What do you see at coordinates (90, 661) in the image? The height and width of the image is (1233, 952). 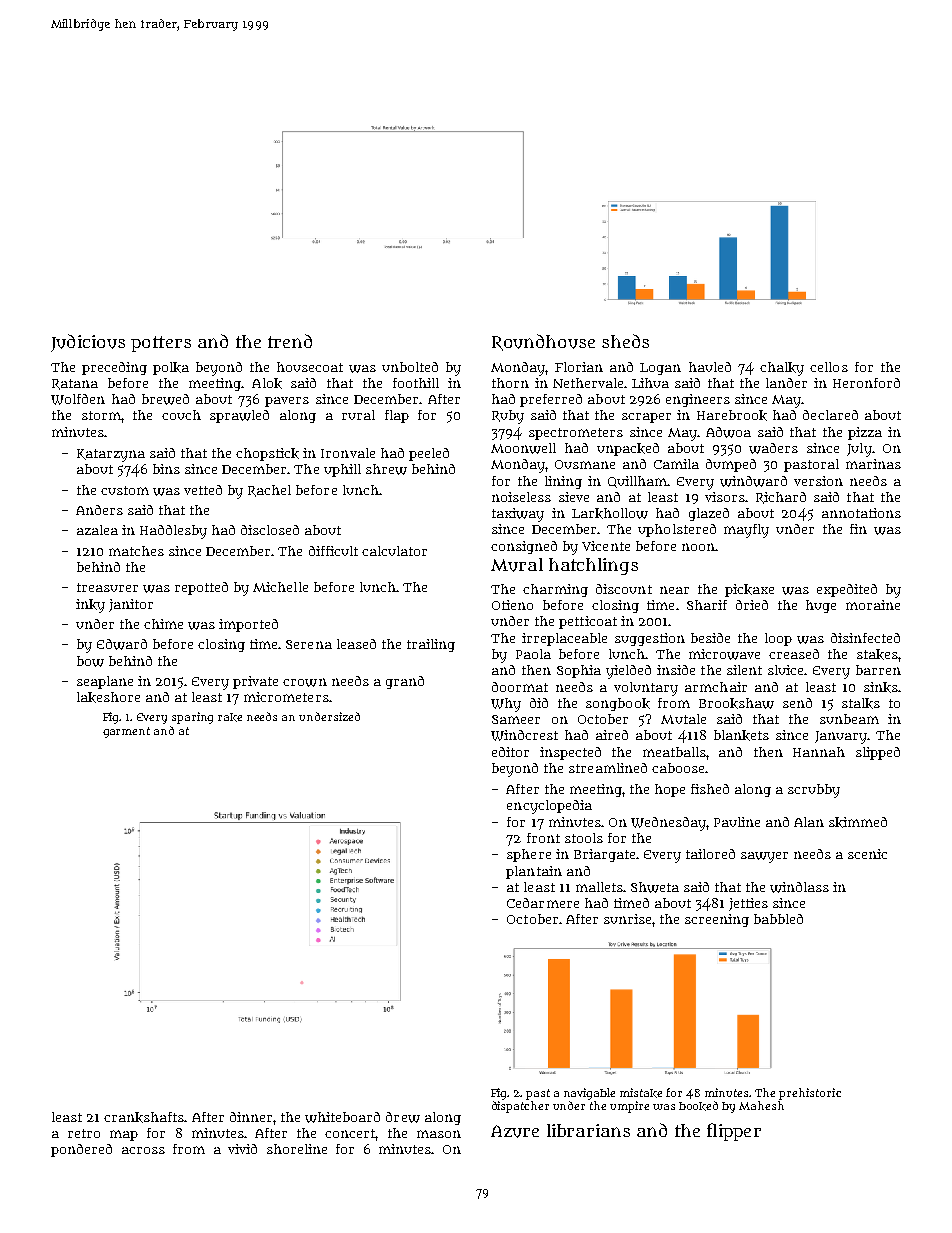 I see `bow` at bounding box center [90, 661].
